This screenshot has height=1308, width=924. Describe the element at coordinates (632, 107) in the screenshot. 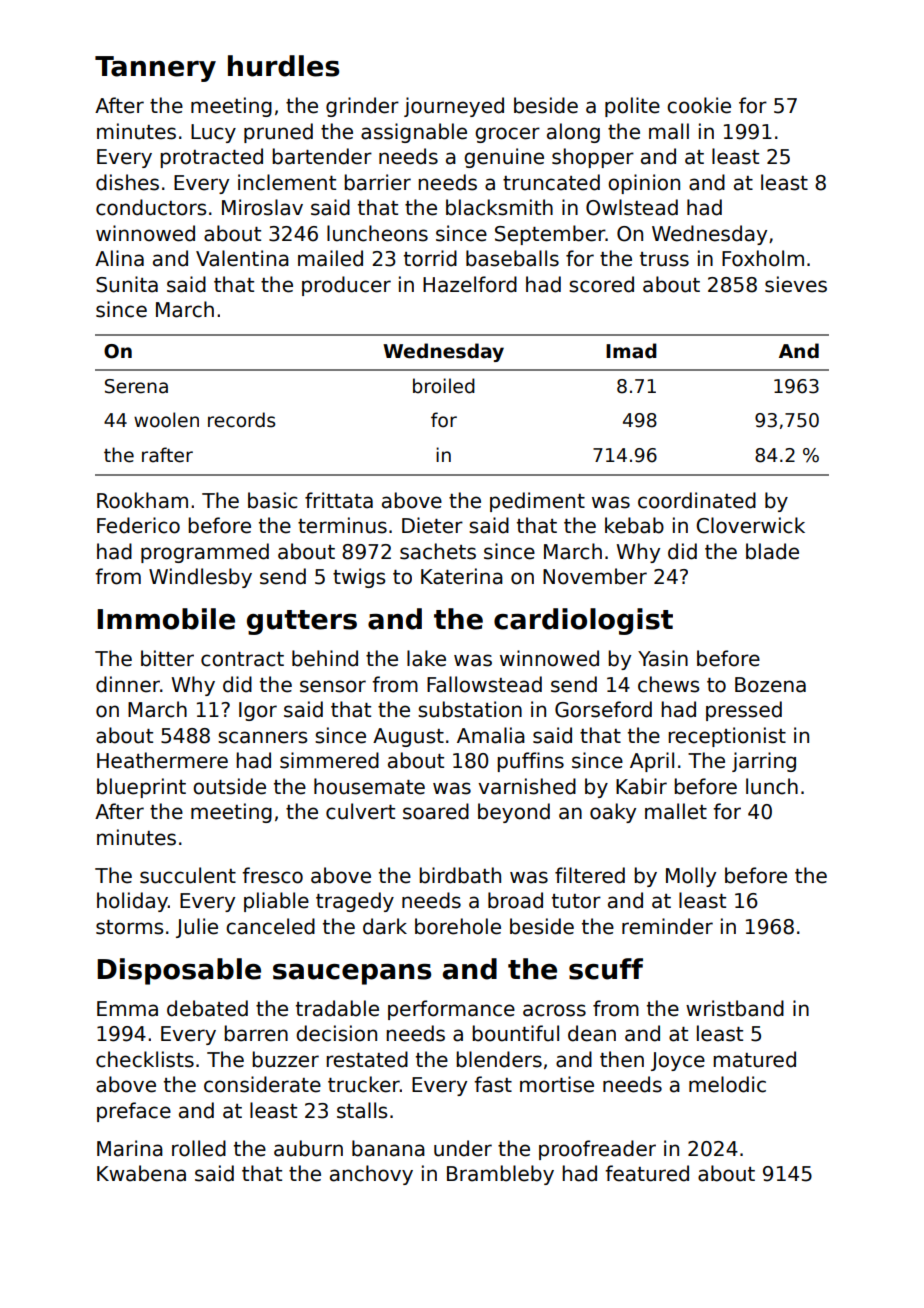

I see `polite` at that location.
